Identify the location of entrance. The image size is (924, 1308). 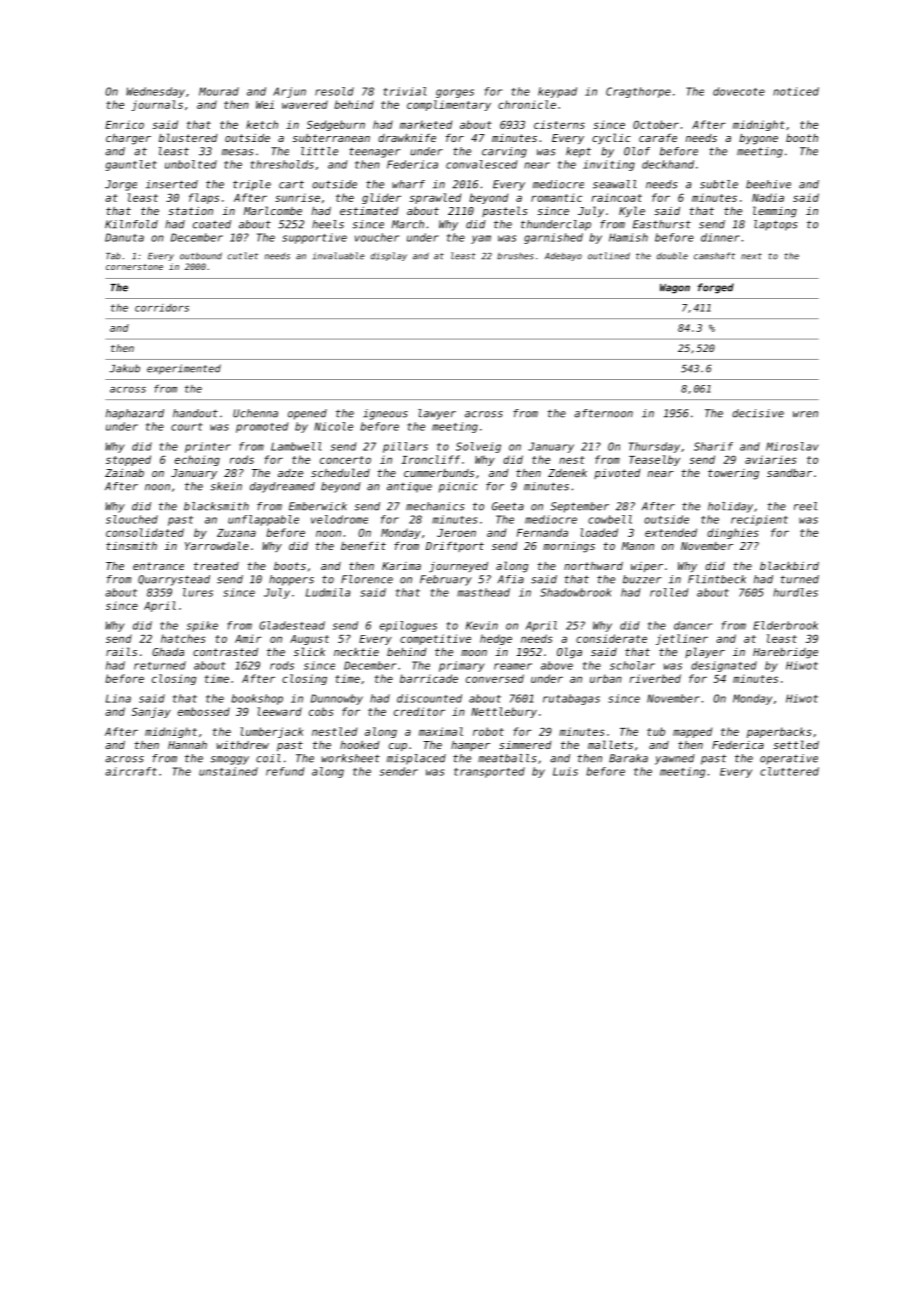
(158, 566).
